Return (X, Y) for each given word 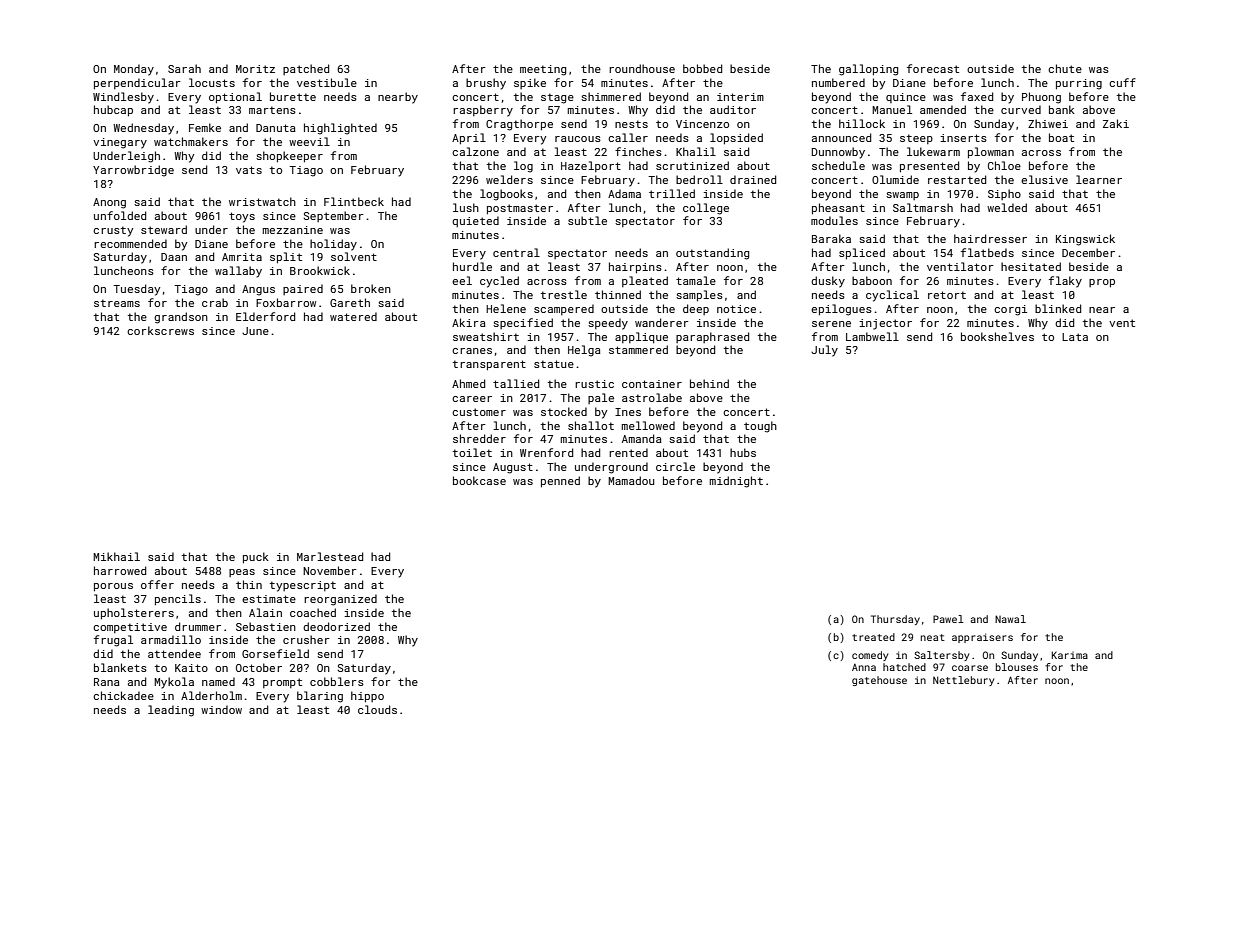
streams (117, 303)
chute (1065, 68)
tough (760, 427)
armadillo (171, 639)
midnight (736, 482)
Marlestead (330, 556)
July (824, 351)
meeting (543, 70)
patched (306, 69)
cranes (472, 351)
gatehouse (879, 681)
